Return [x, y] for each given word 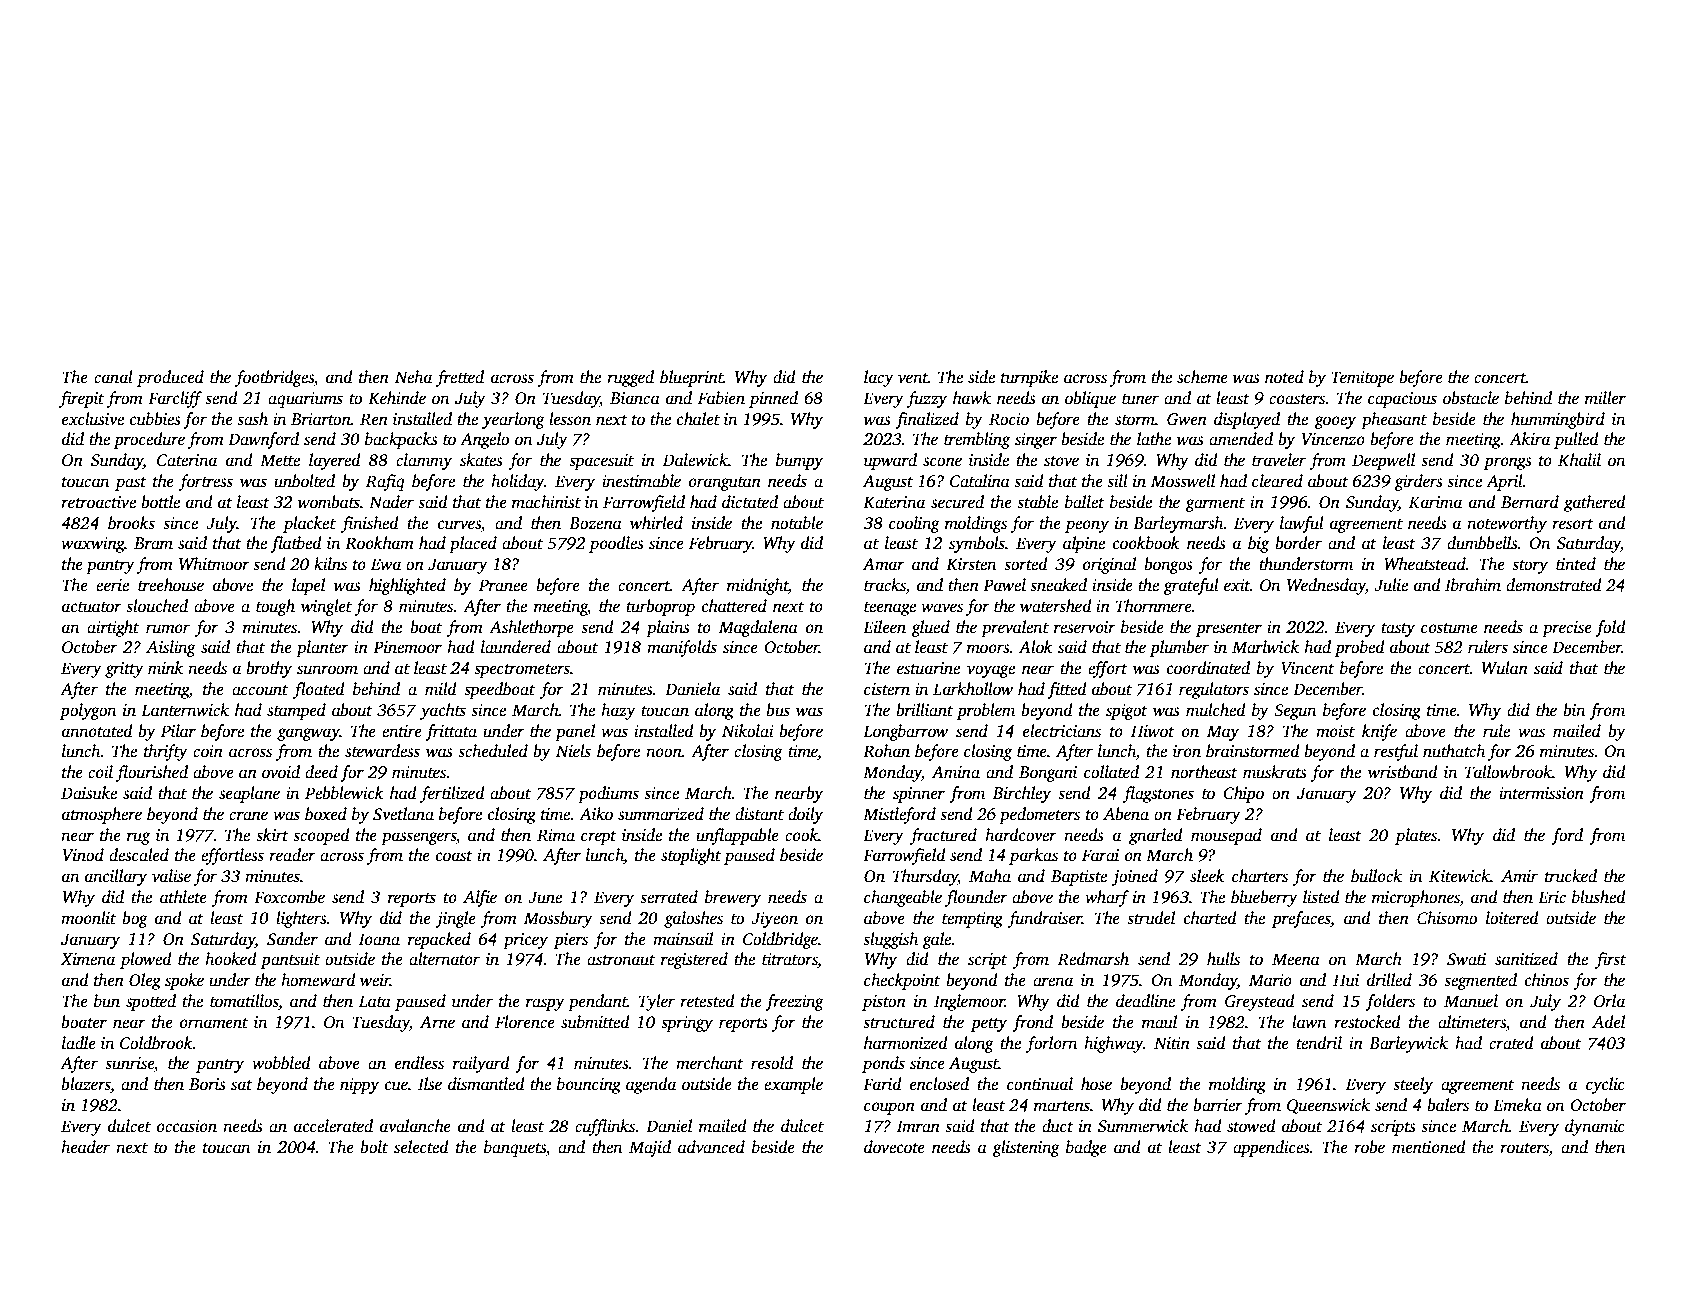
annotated [97, 731]
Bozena [595, 523]
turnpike [1029, 378]
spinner [919, 795]
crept [599, 838]
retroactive [98, 502]
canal [113, 376]
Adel [1608, 1022]
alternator [444, 959]
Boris [207, 1084]
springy [687, 1024]
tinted [1576, 564]
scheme [1202, 377]
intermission [1541, 793]
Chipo [1243, 794]
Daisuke [89, 793]
